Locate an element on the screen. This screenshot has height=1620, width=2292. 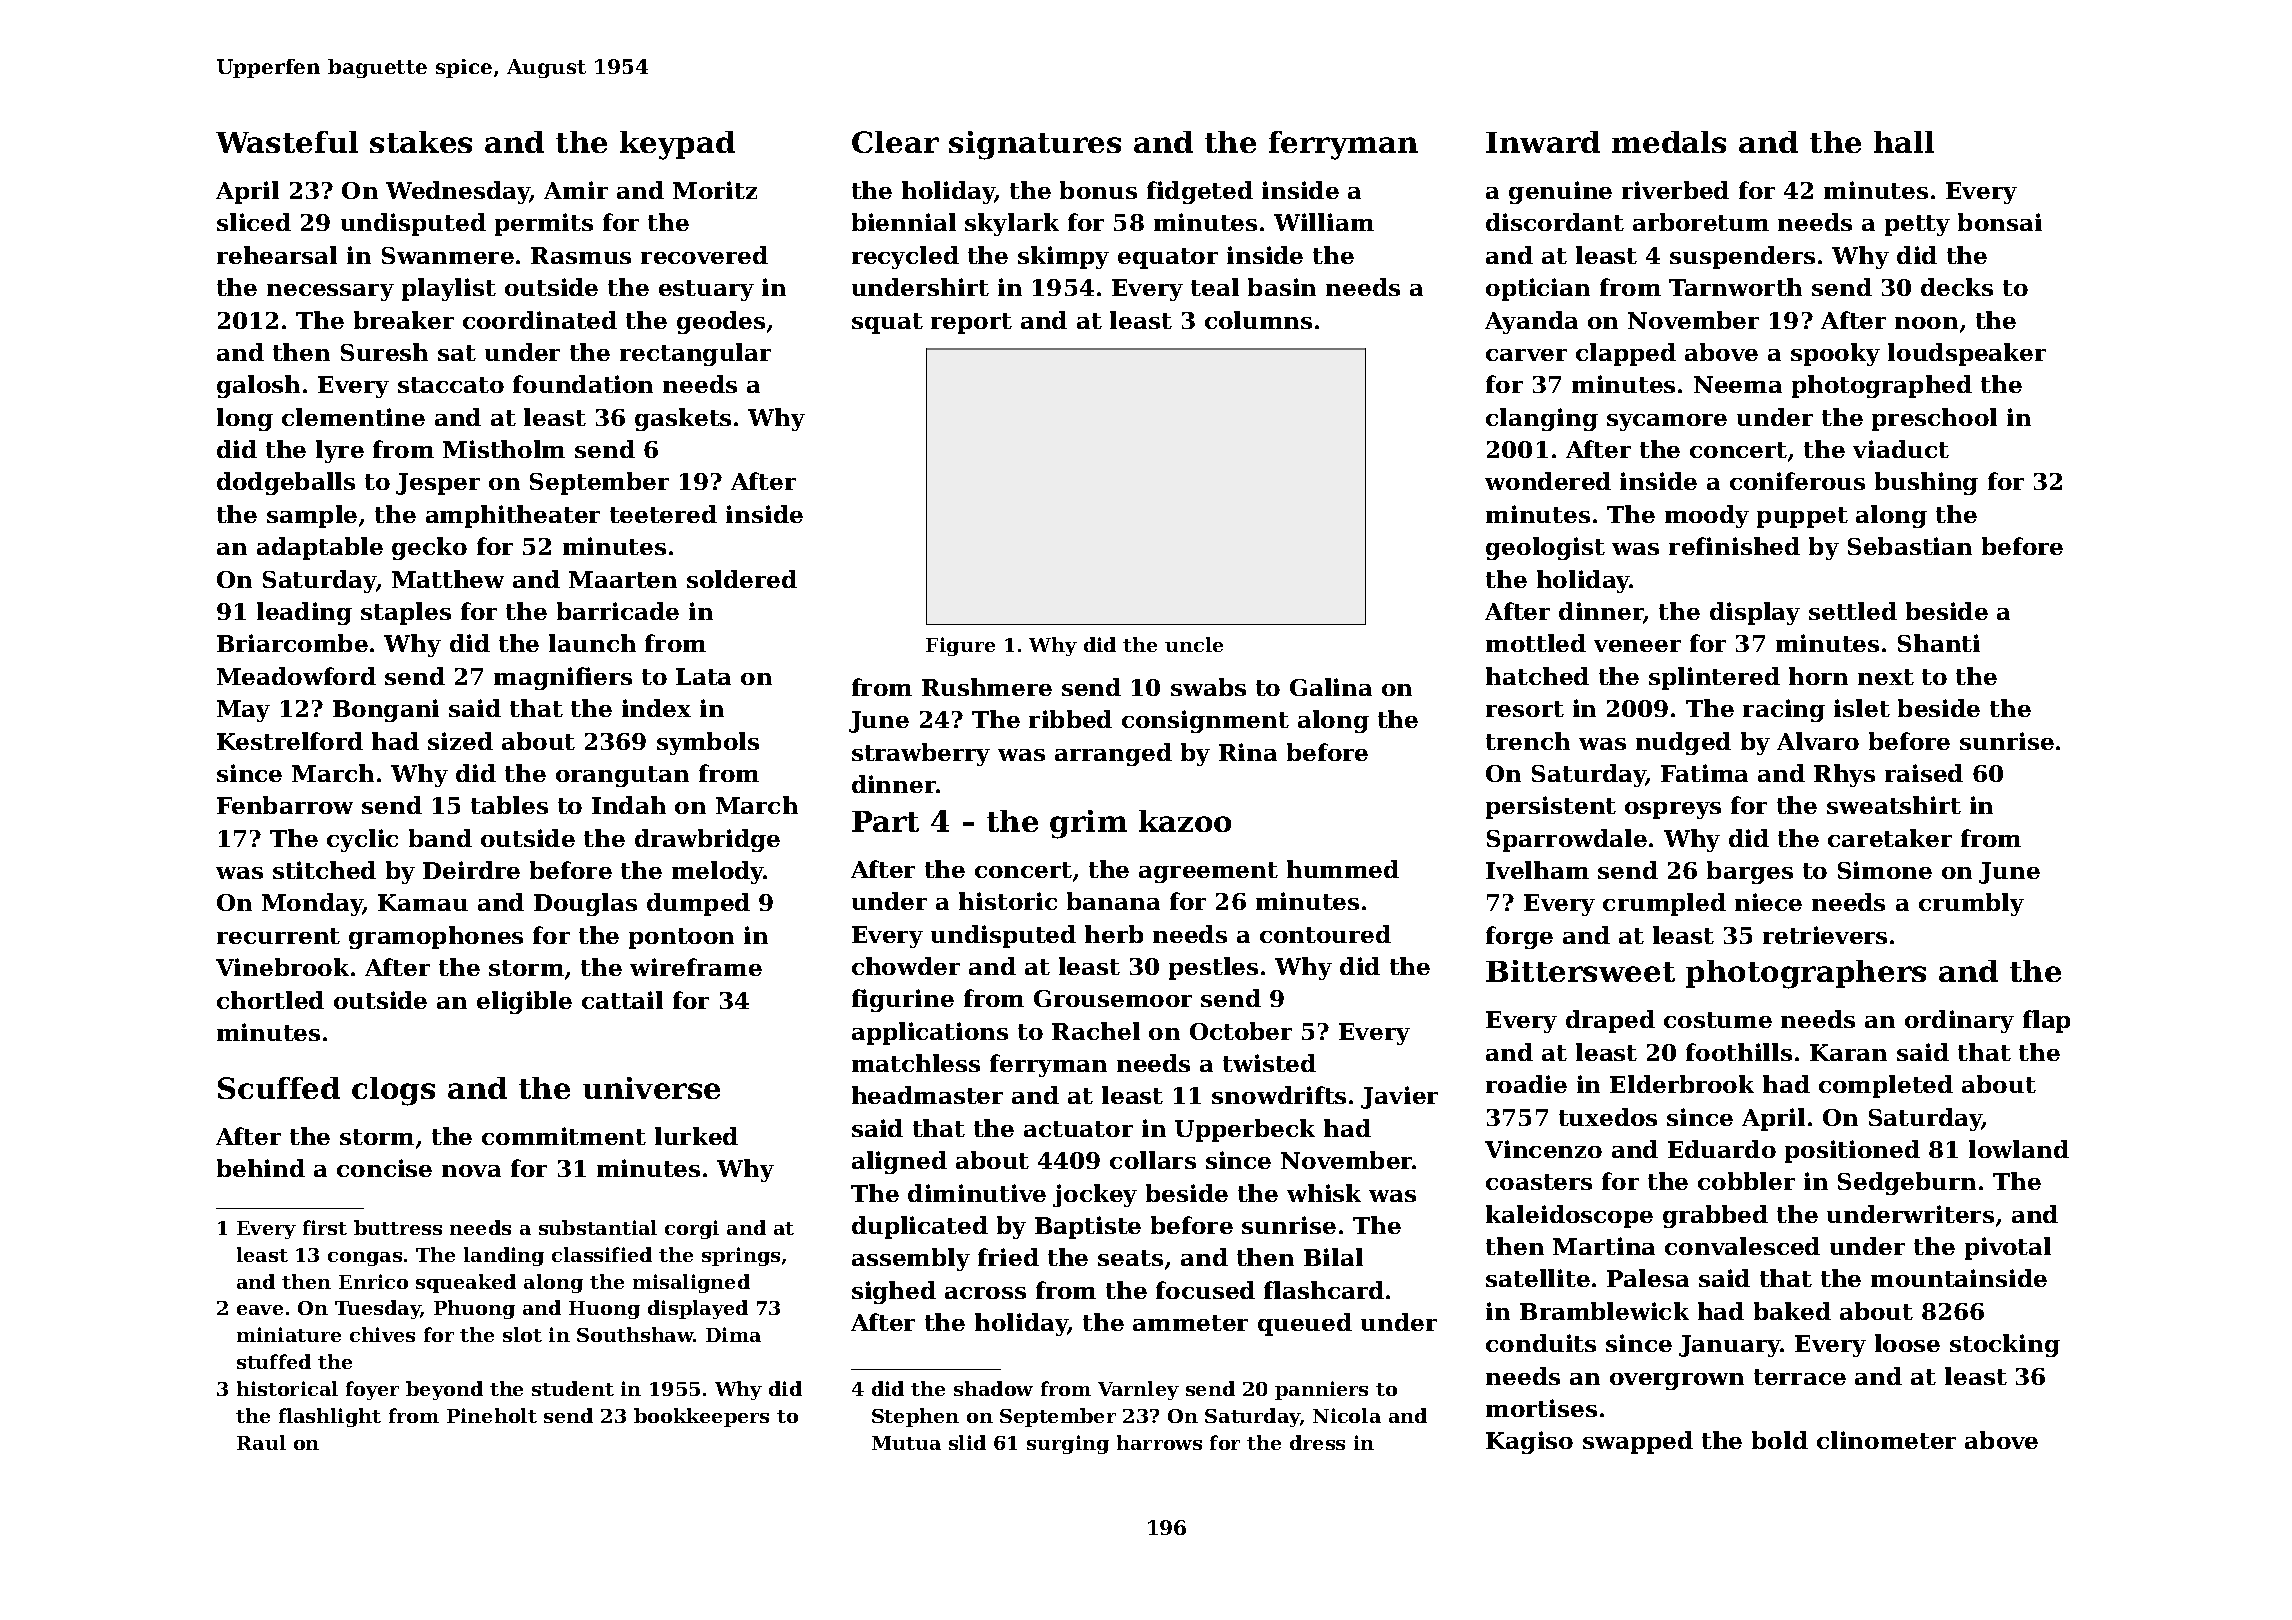
trench is located at coordinates (1528, 741).
